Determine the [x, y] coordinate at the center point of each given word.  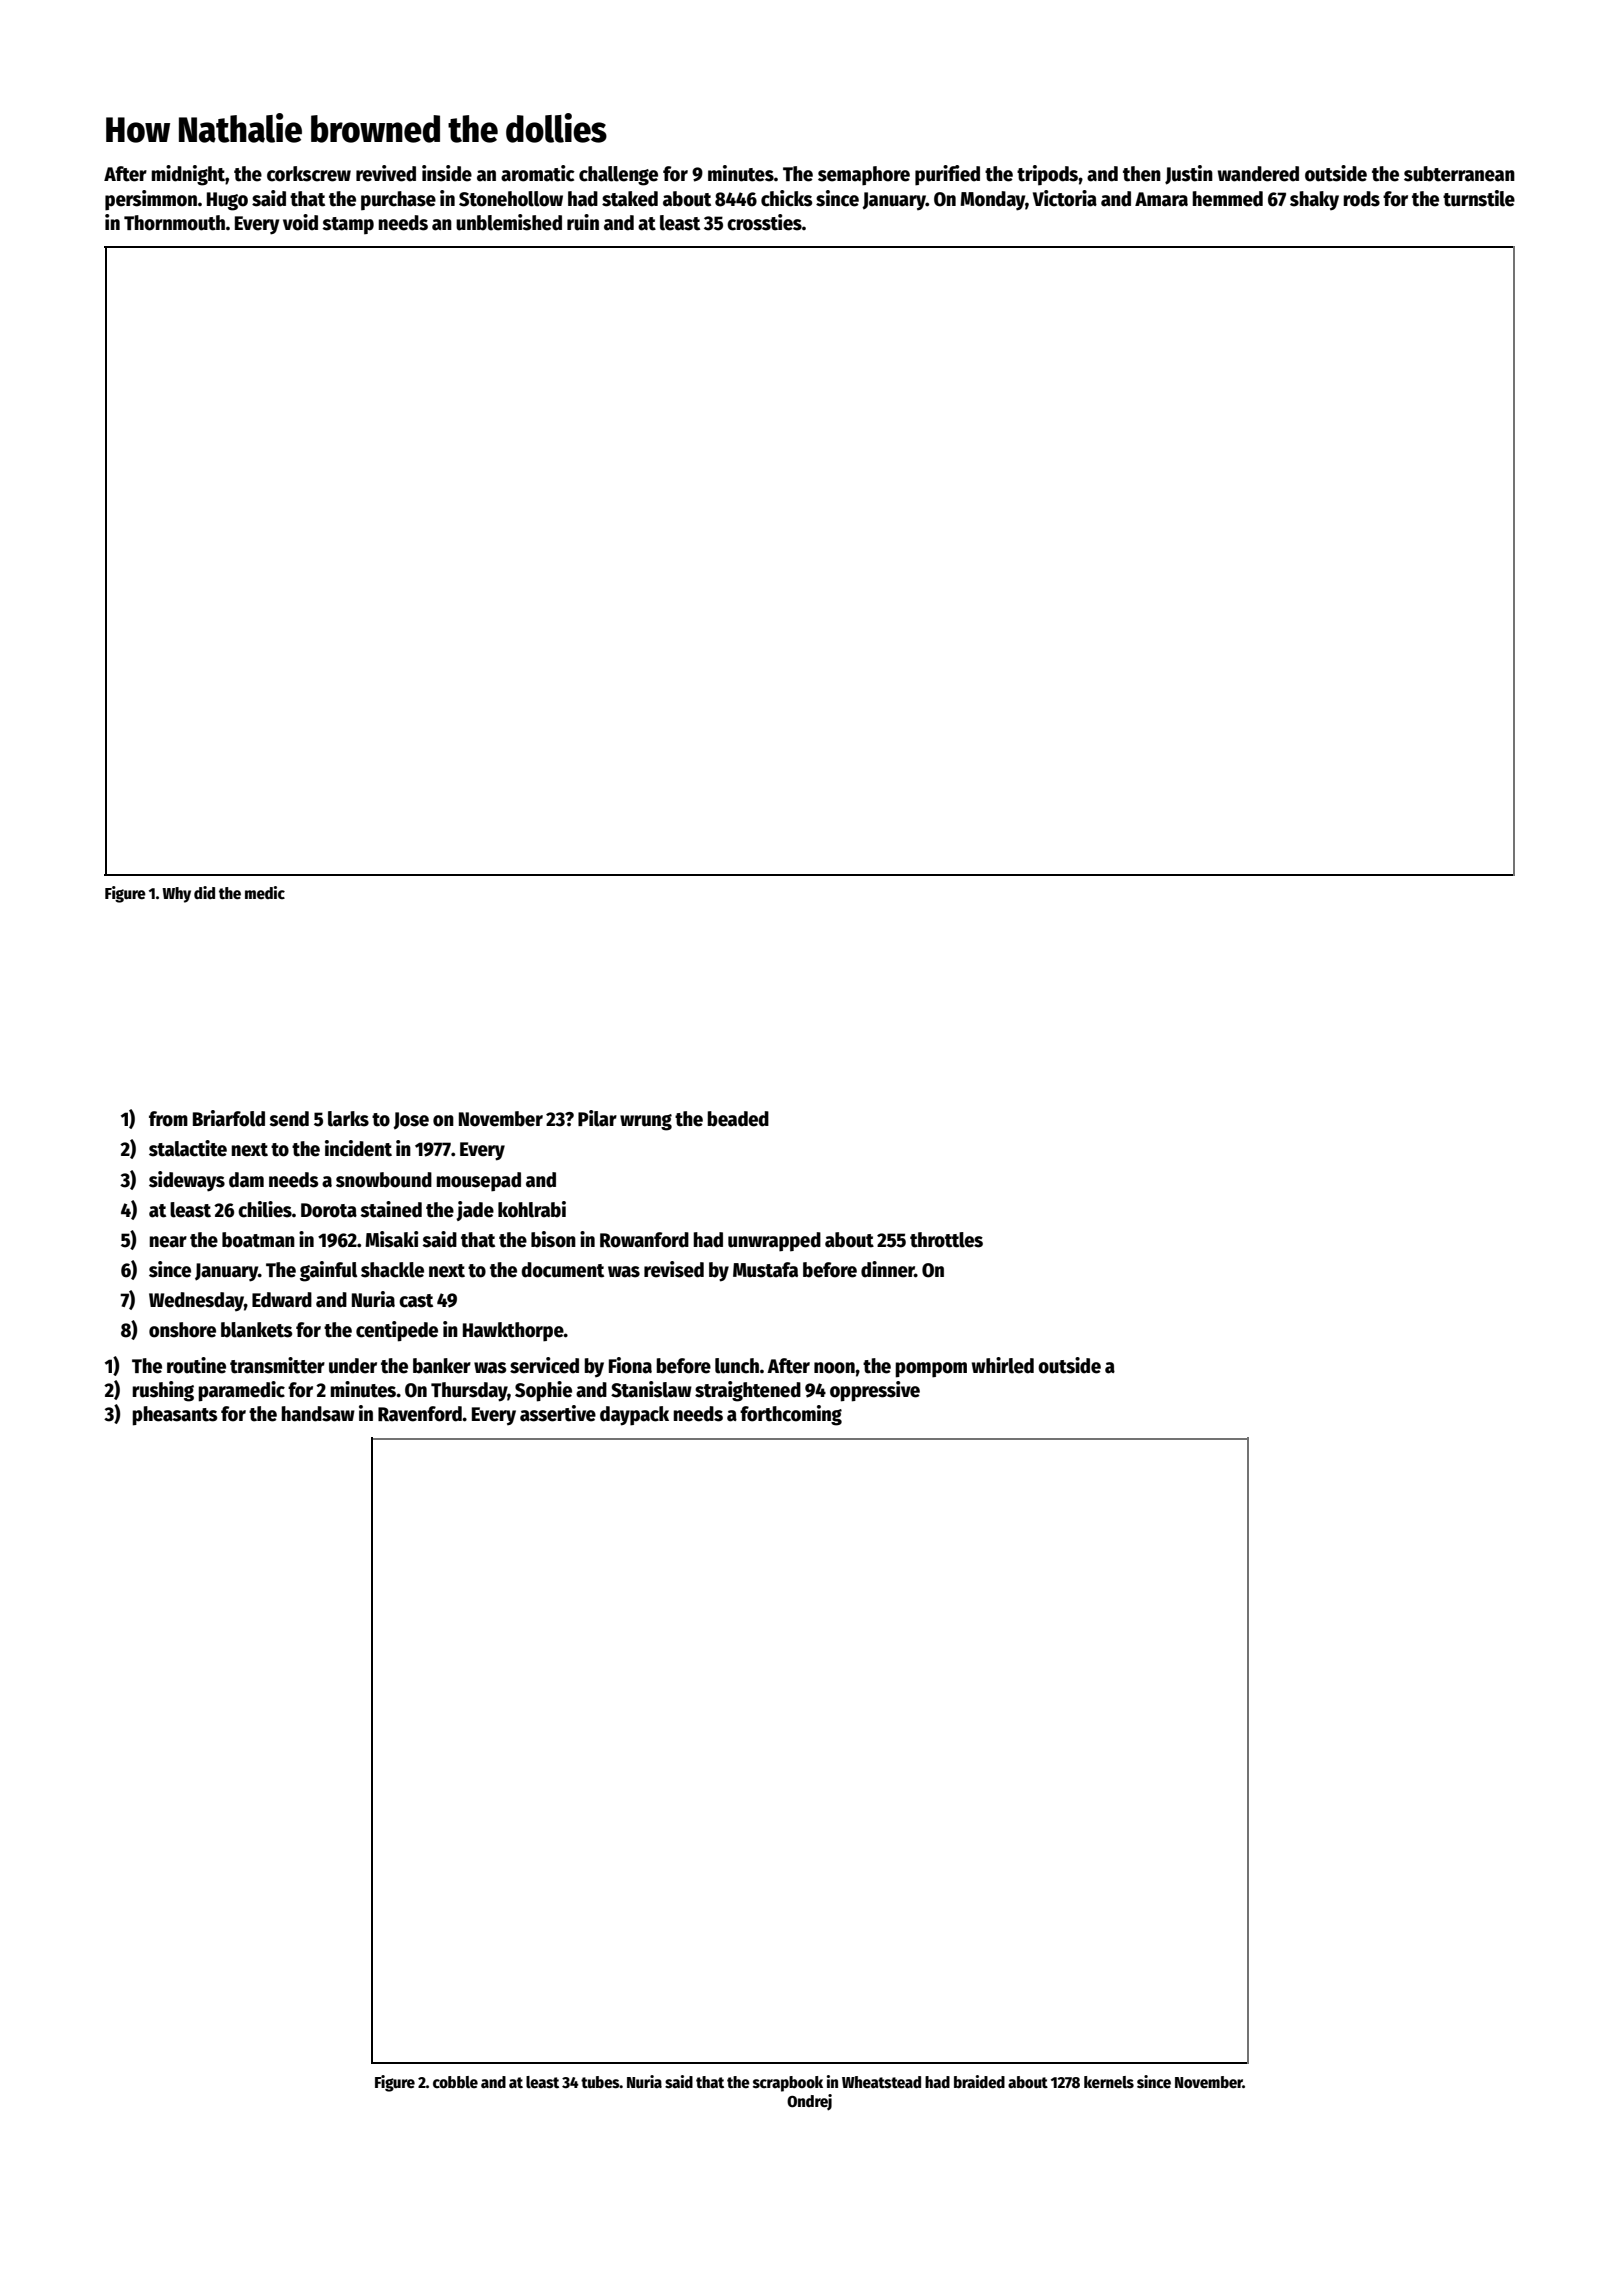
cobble [455, 2082]
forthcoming [791, 1415]
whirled [1003, 1365]
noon [834, 1368]
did [204, 892]
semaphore [864, 176]
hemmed [1227, 199]
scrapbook [788, 2084]
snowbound [384, 1180]
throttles [946, 1240]
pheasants [174, 1416]
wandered [1258, 174]
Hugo [227, 201]
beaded [738, 1119]
